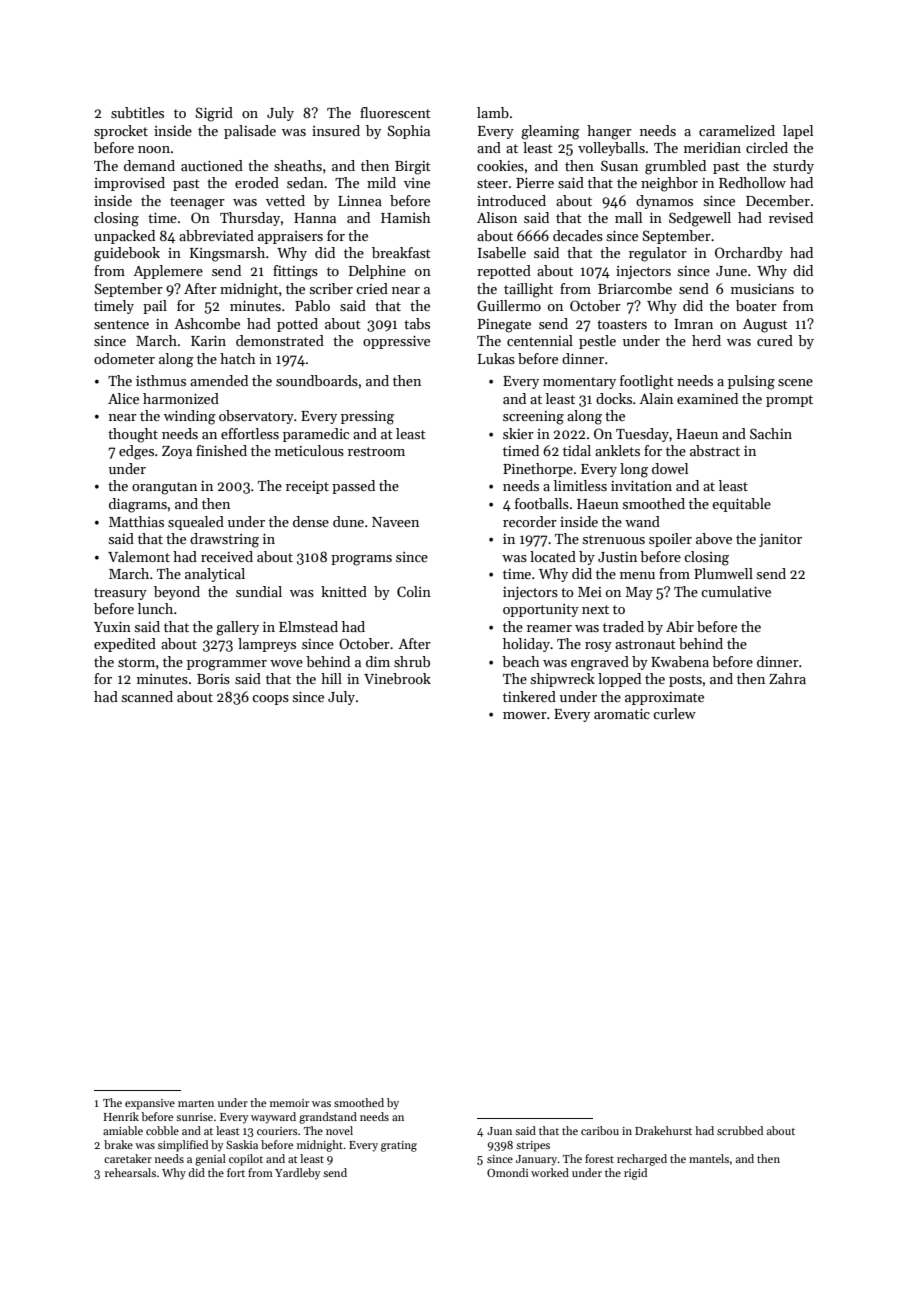 The height and width of the page is (1316, 908). I want to click on Pinegate, so click(504, 326).
